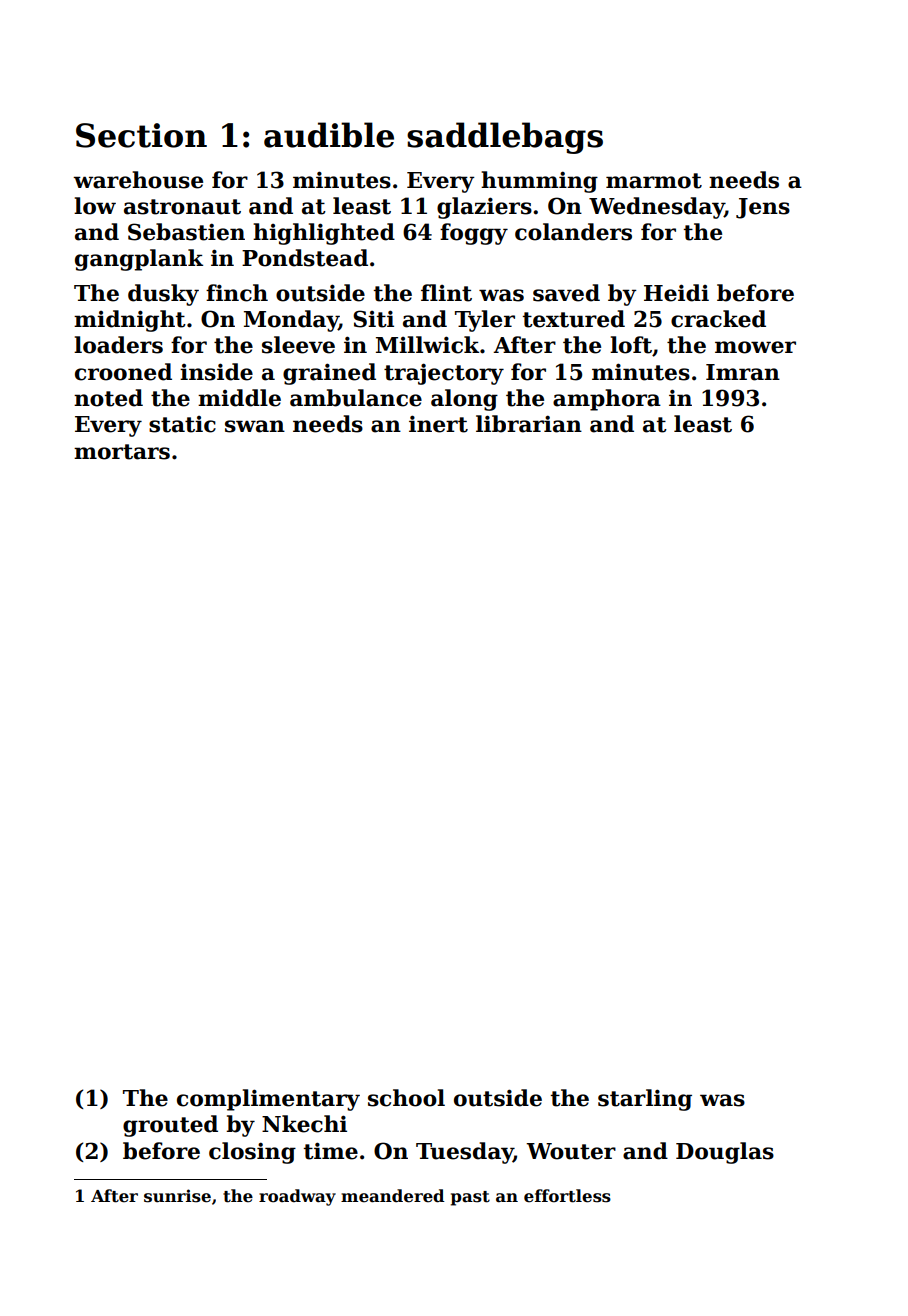  I want to click on sunrise, so click(177, 1196).
